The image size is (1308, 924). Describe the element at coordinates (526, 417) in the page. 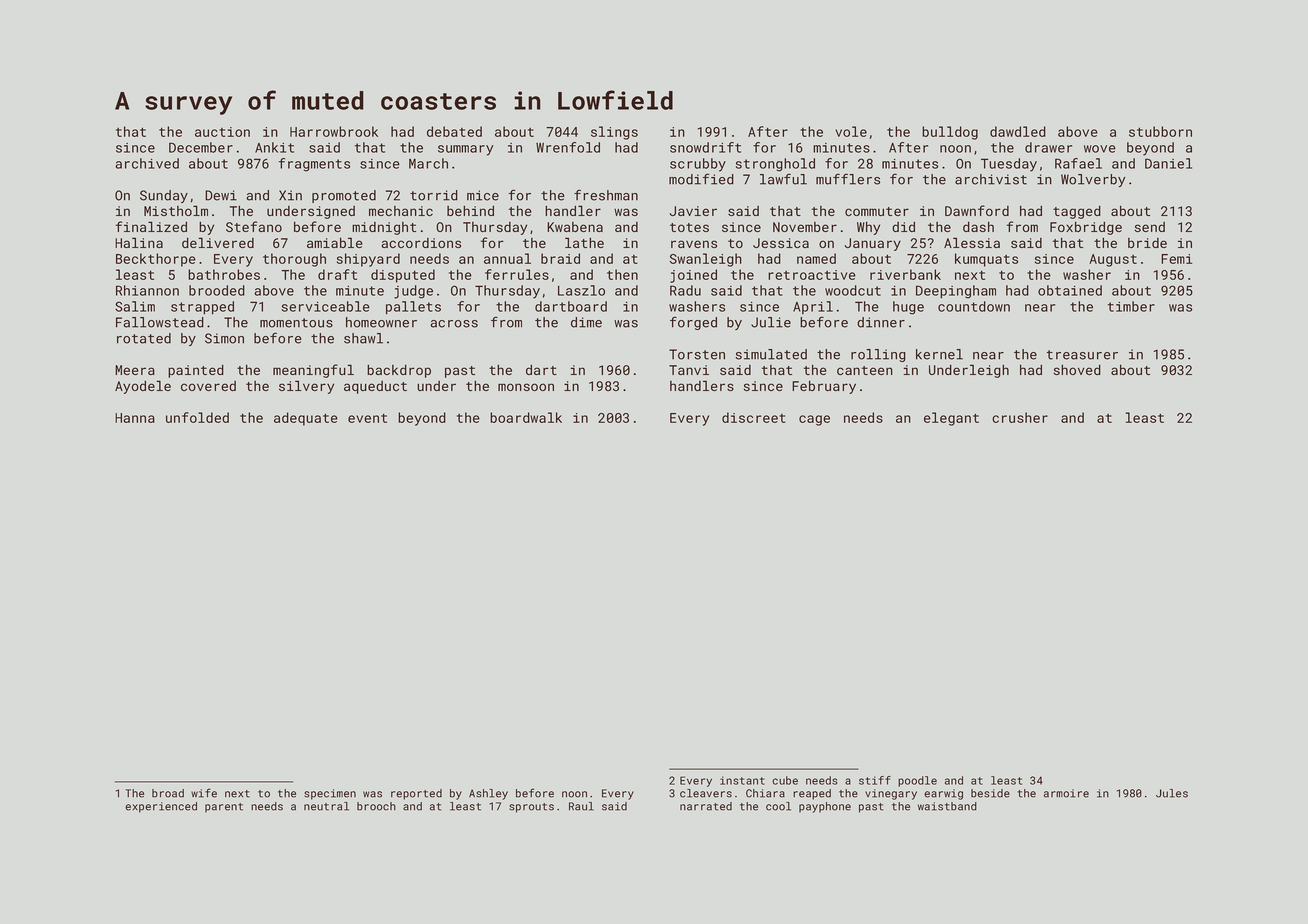

I see `boardwalk` at that location.
